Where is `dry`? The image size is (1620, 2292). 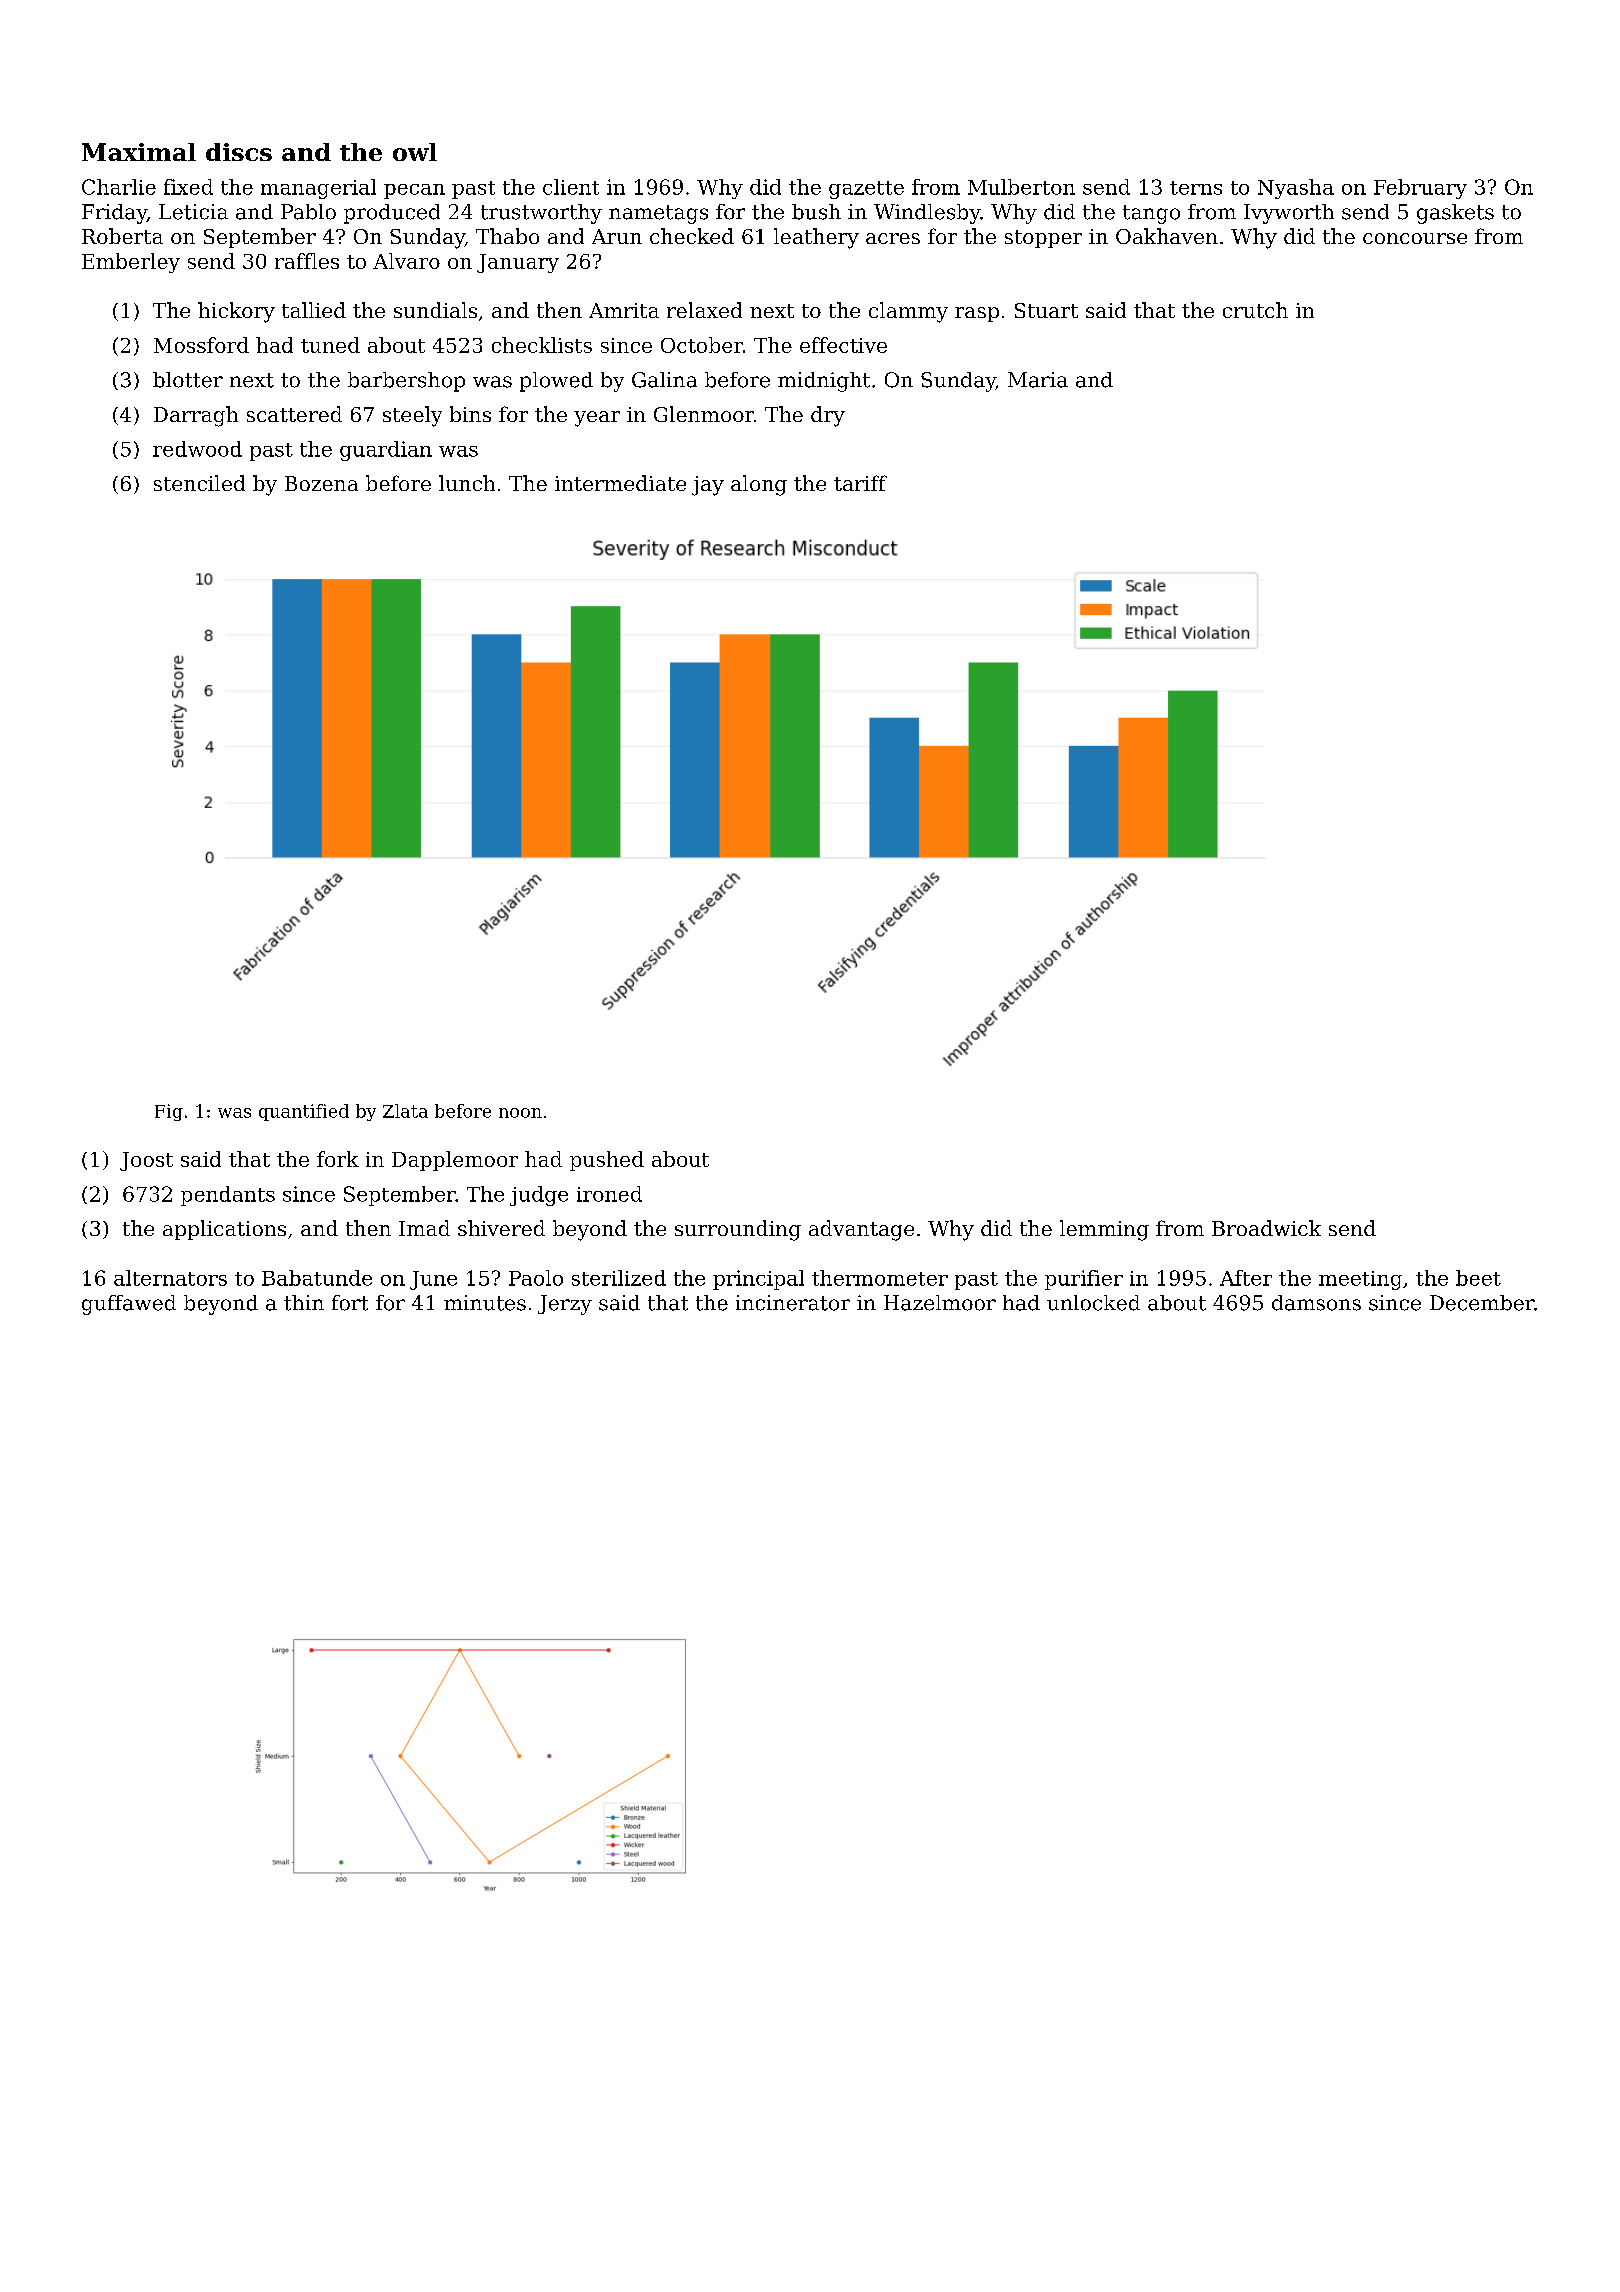 dry is located at coordinates (828, 416).
